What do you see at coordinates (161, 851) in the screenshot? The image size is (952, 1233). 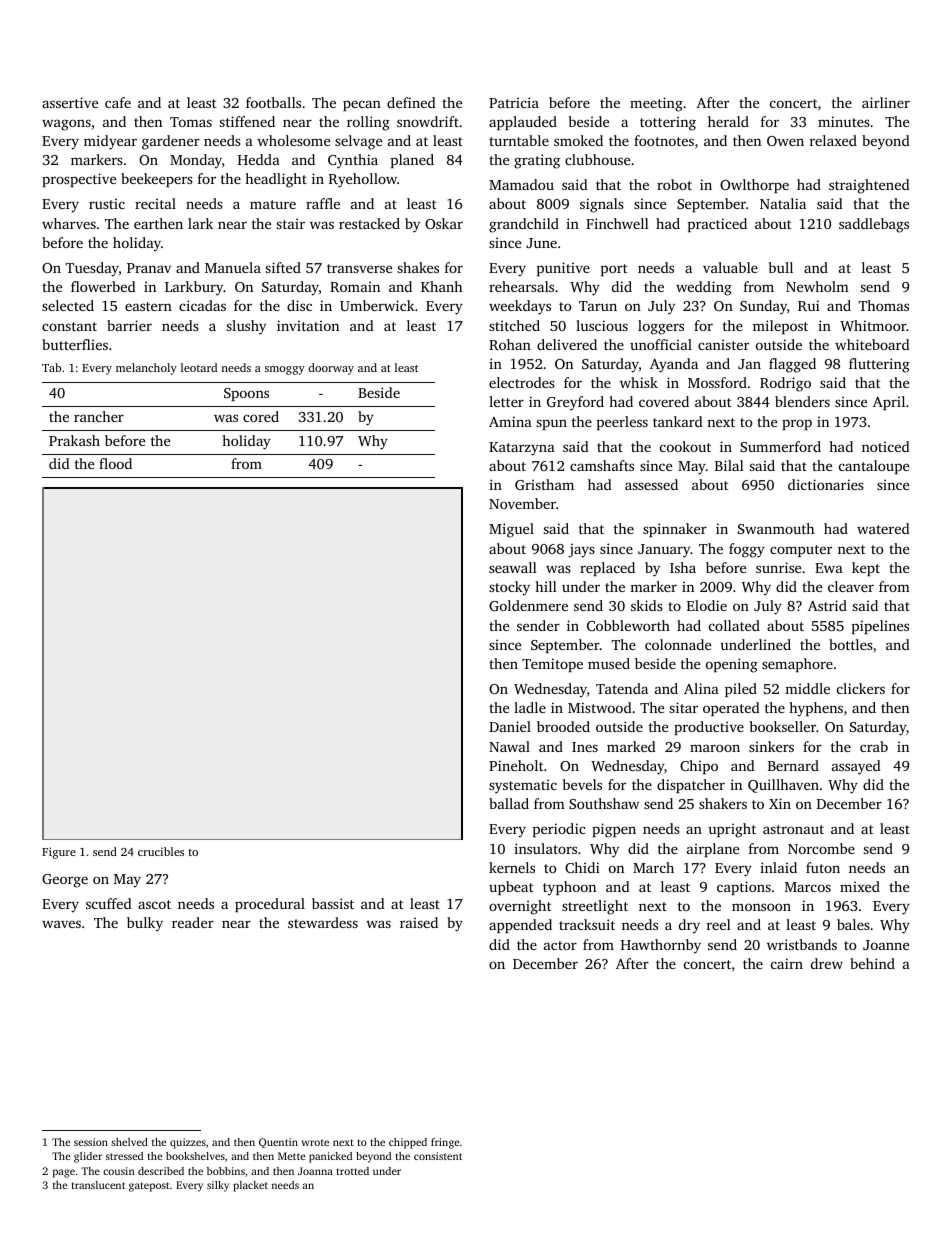 I see `crucibles` at bounding box center [161, 851].
